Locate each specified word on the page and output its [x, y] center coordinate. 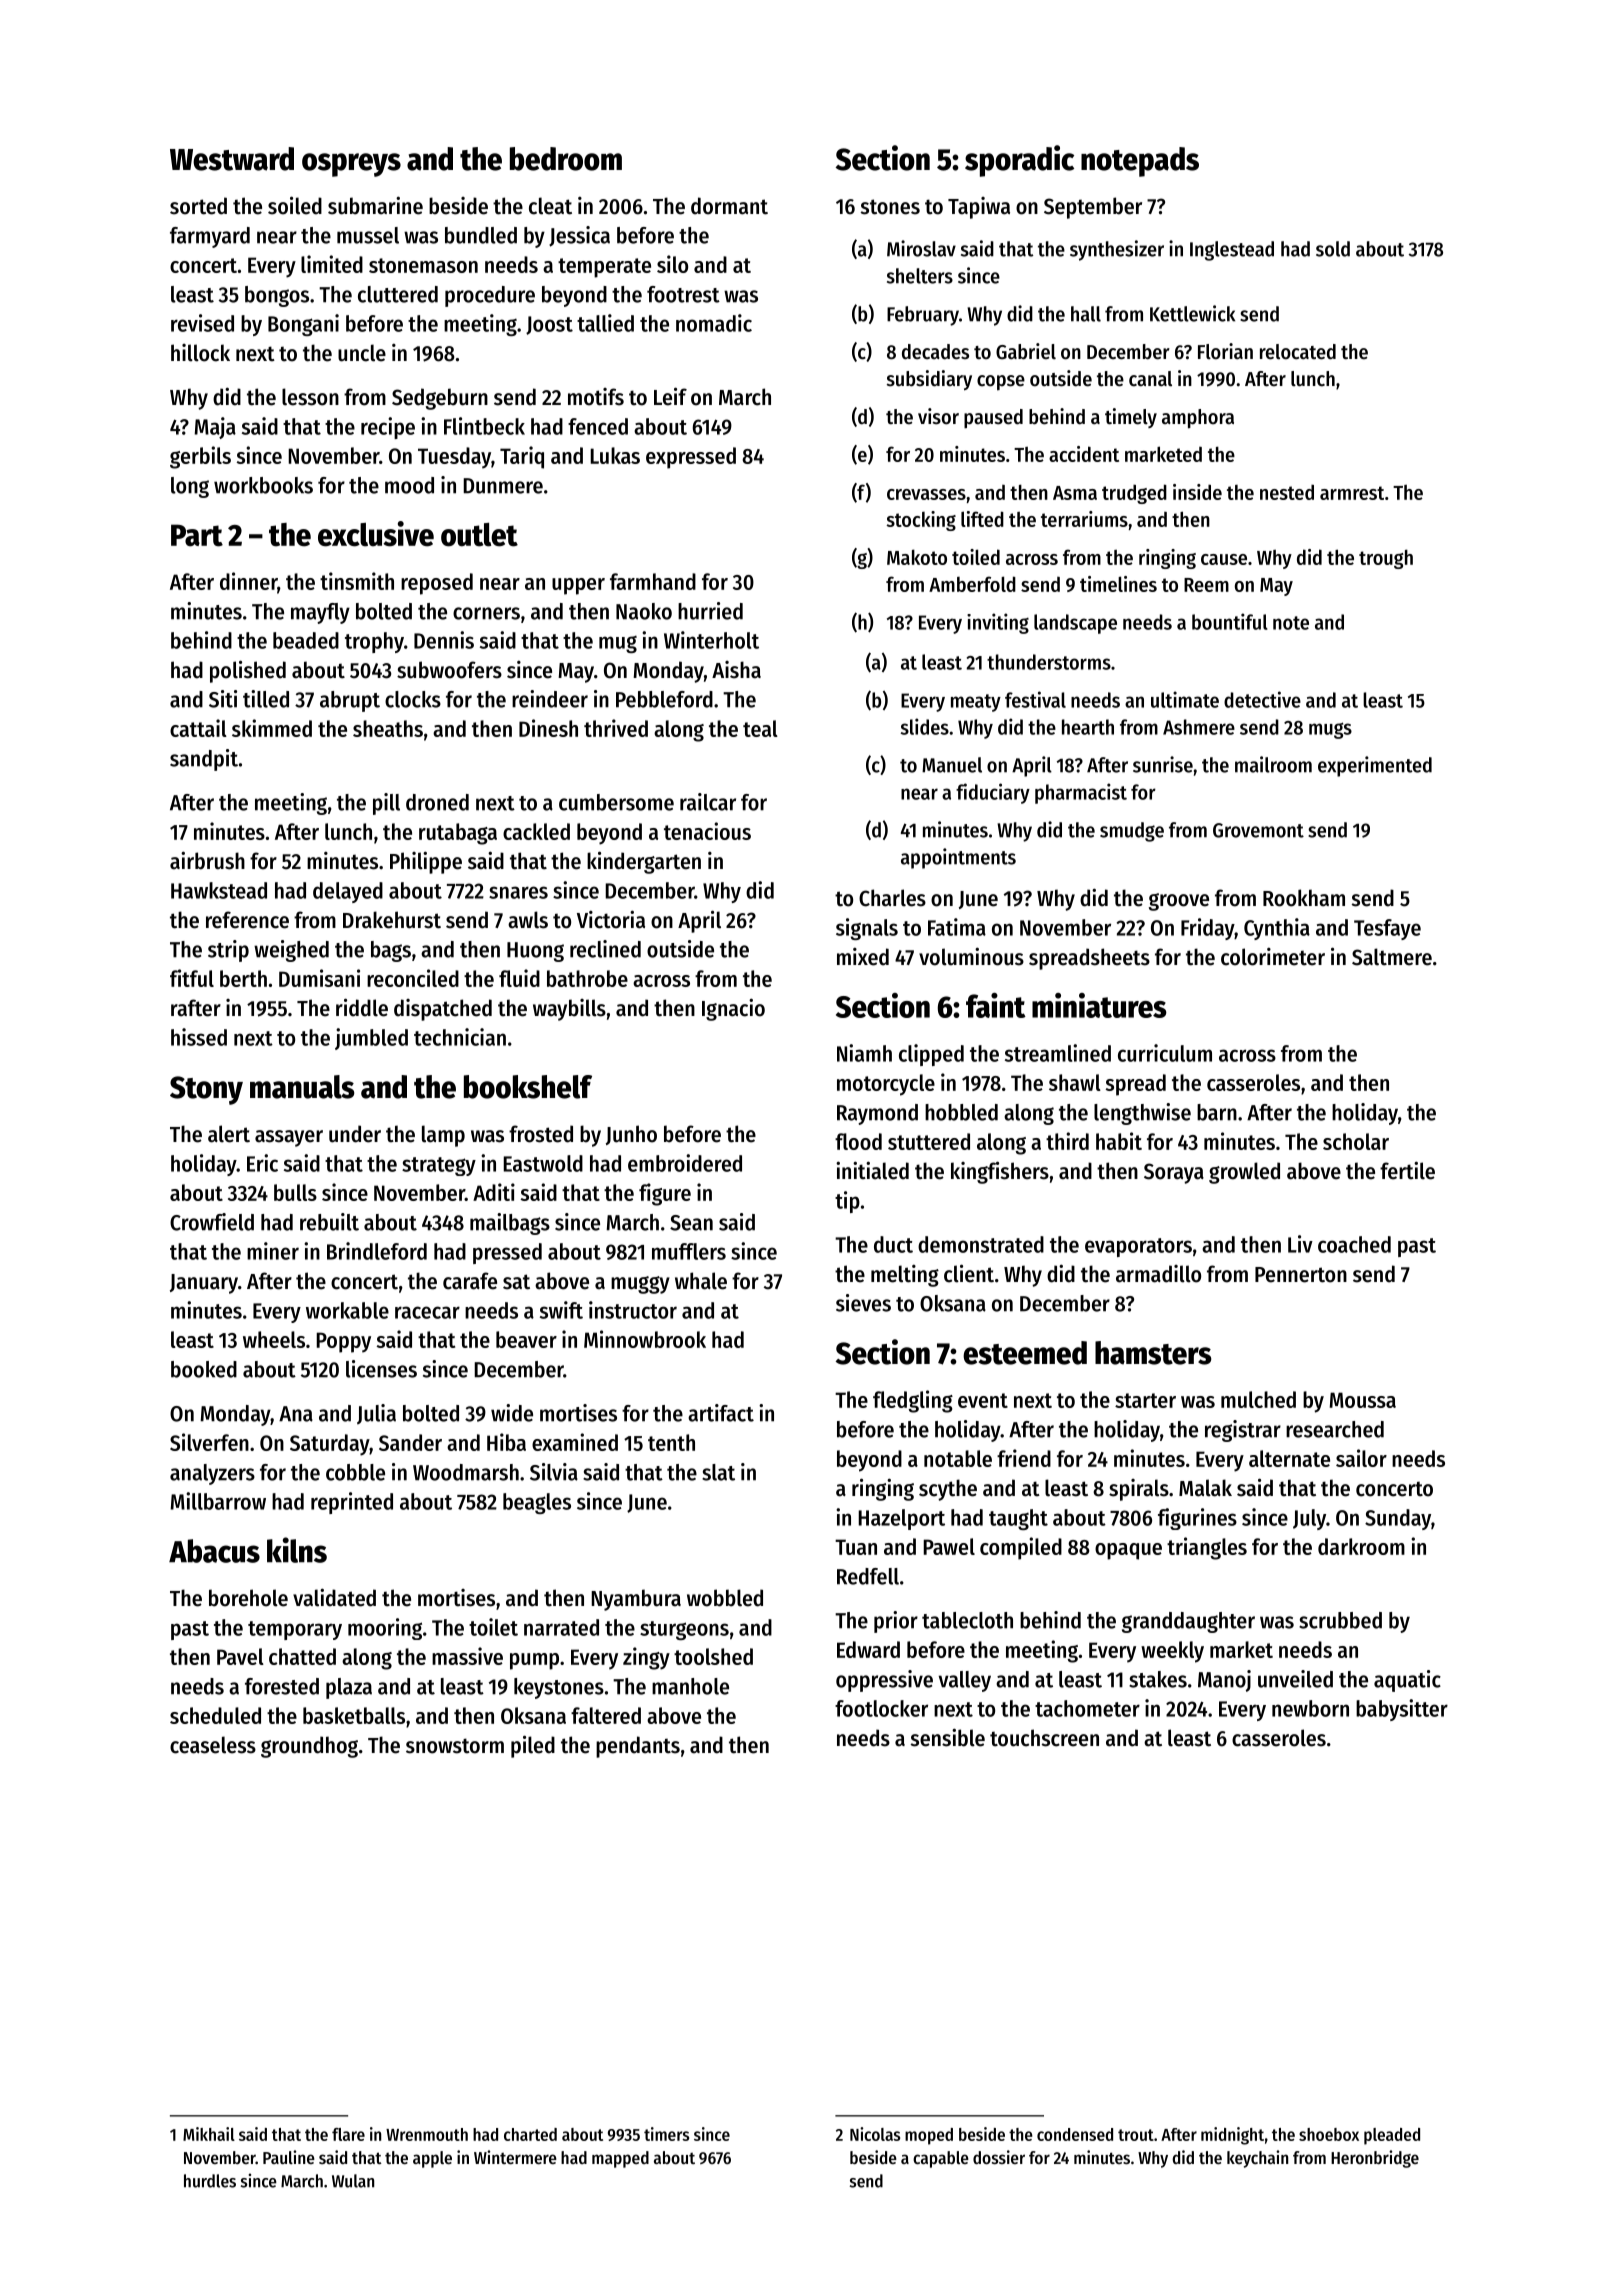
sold [1333, 249]
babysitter [1402, 1710]
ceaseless [213, 1745]
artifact [721, 1413]
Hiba [506, 1442]
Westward [232, 159]
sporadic [1019, 161]
